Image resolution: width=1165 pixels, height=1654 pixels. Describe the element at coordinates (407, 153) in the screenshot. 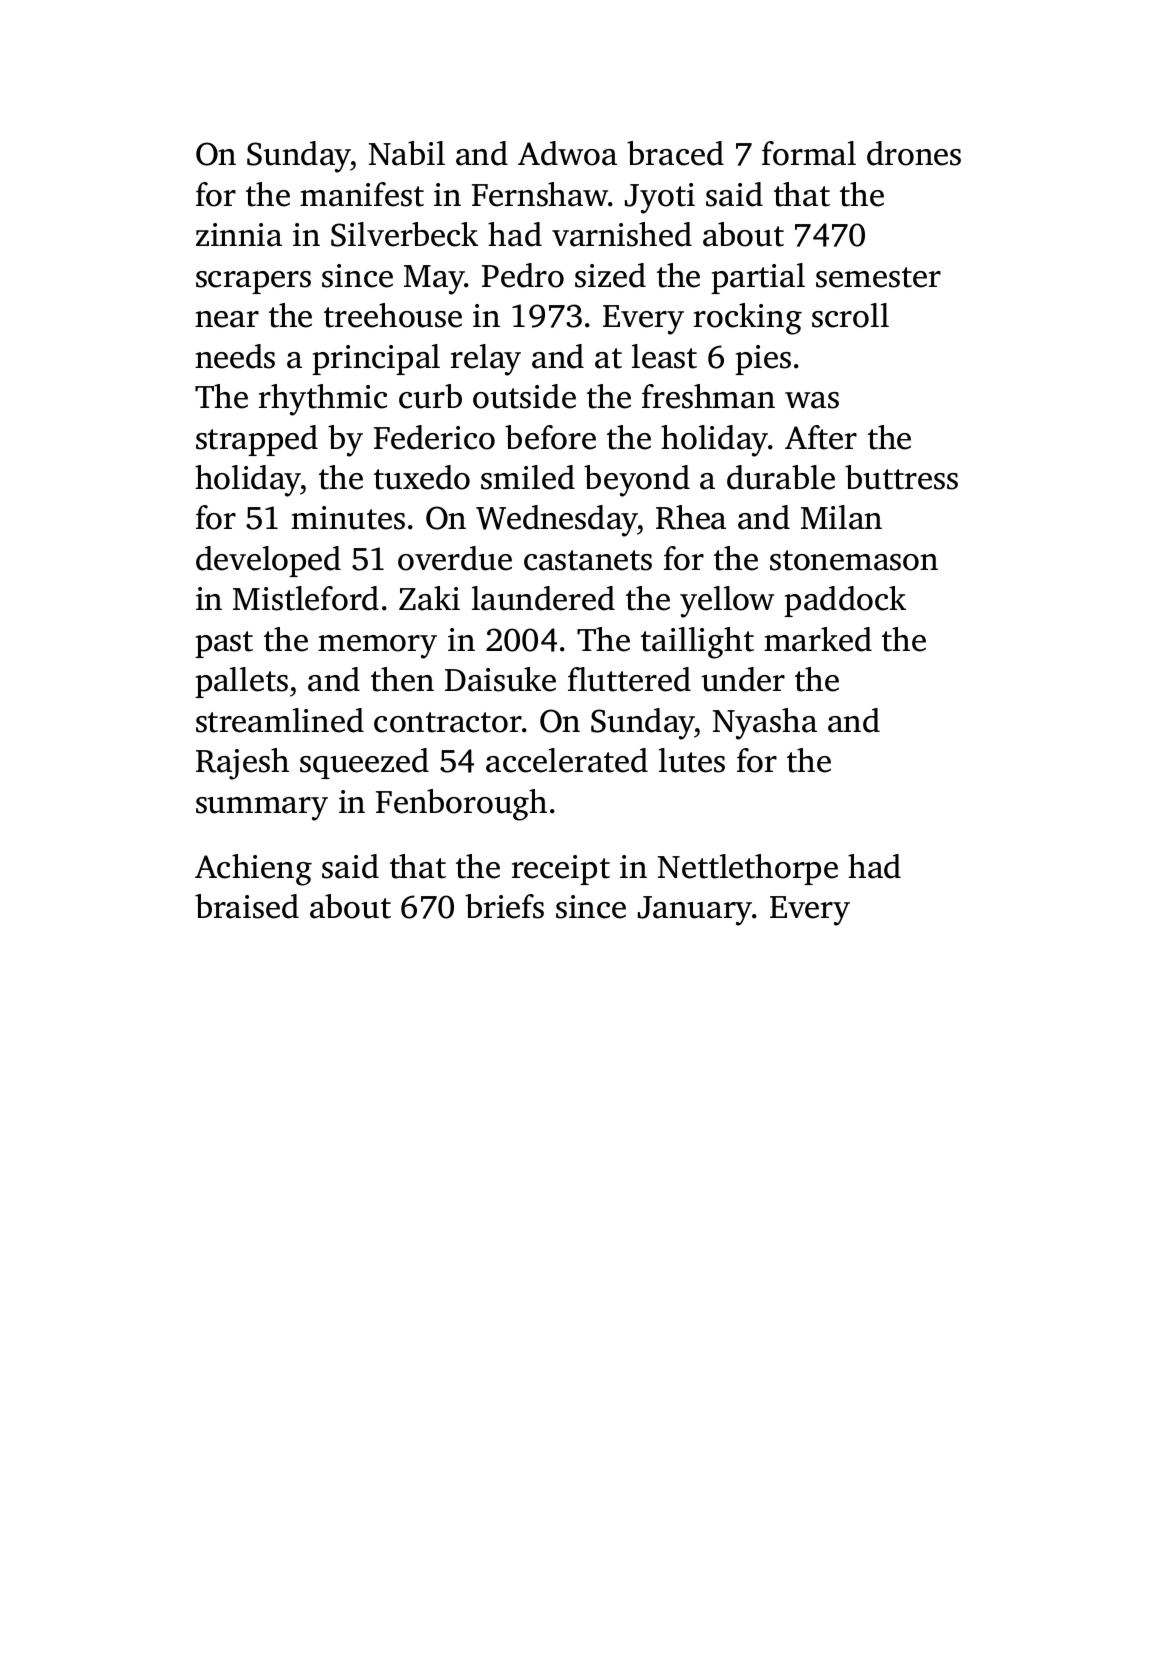

I see `Nabil` at that location.
